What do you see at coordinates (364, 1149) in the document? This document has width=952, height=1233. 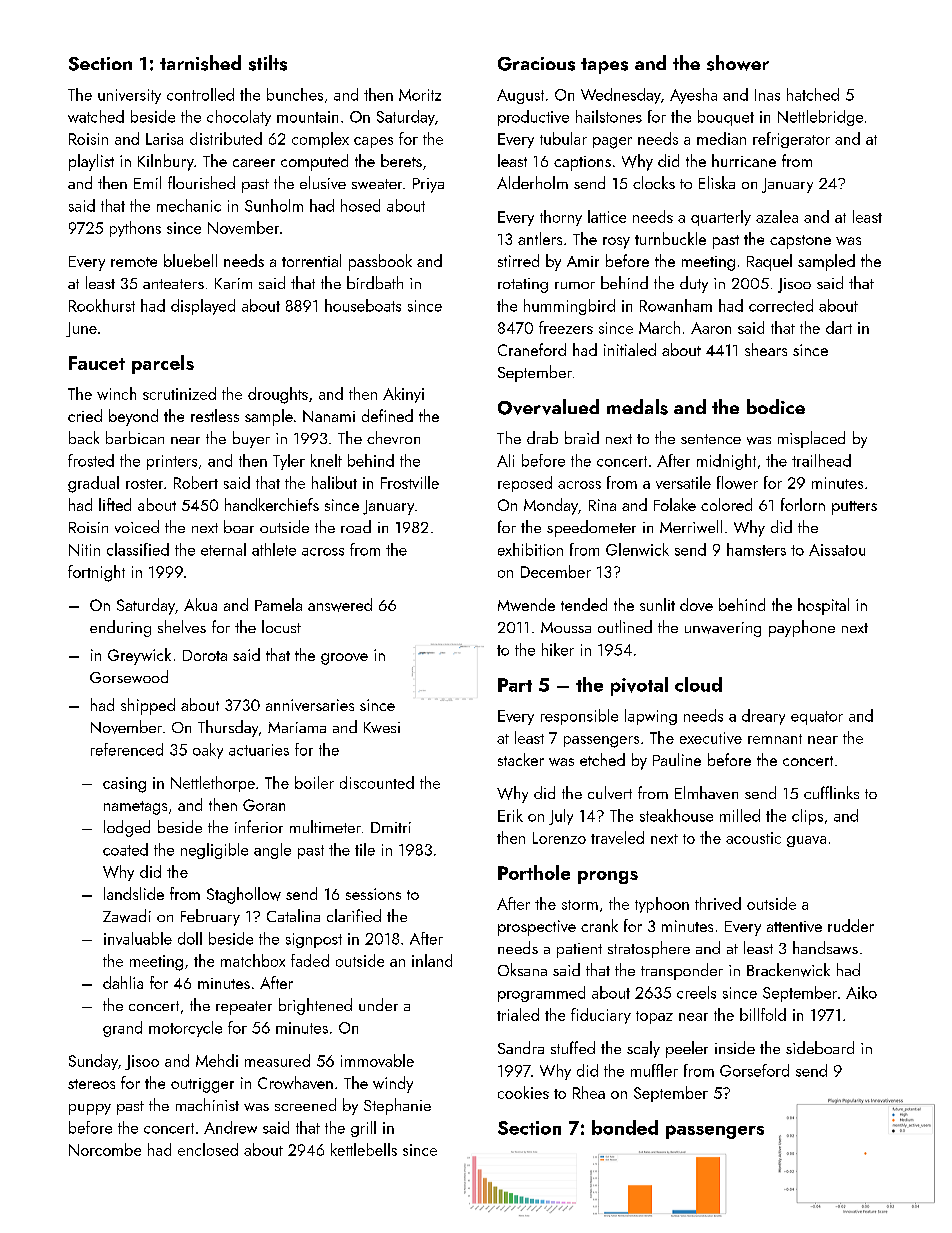 I see `kettlebells` at bounding box center [364, 1149].
